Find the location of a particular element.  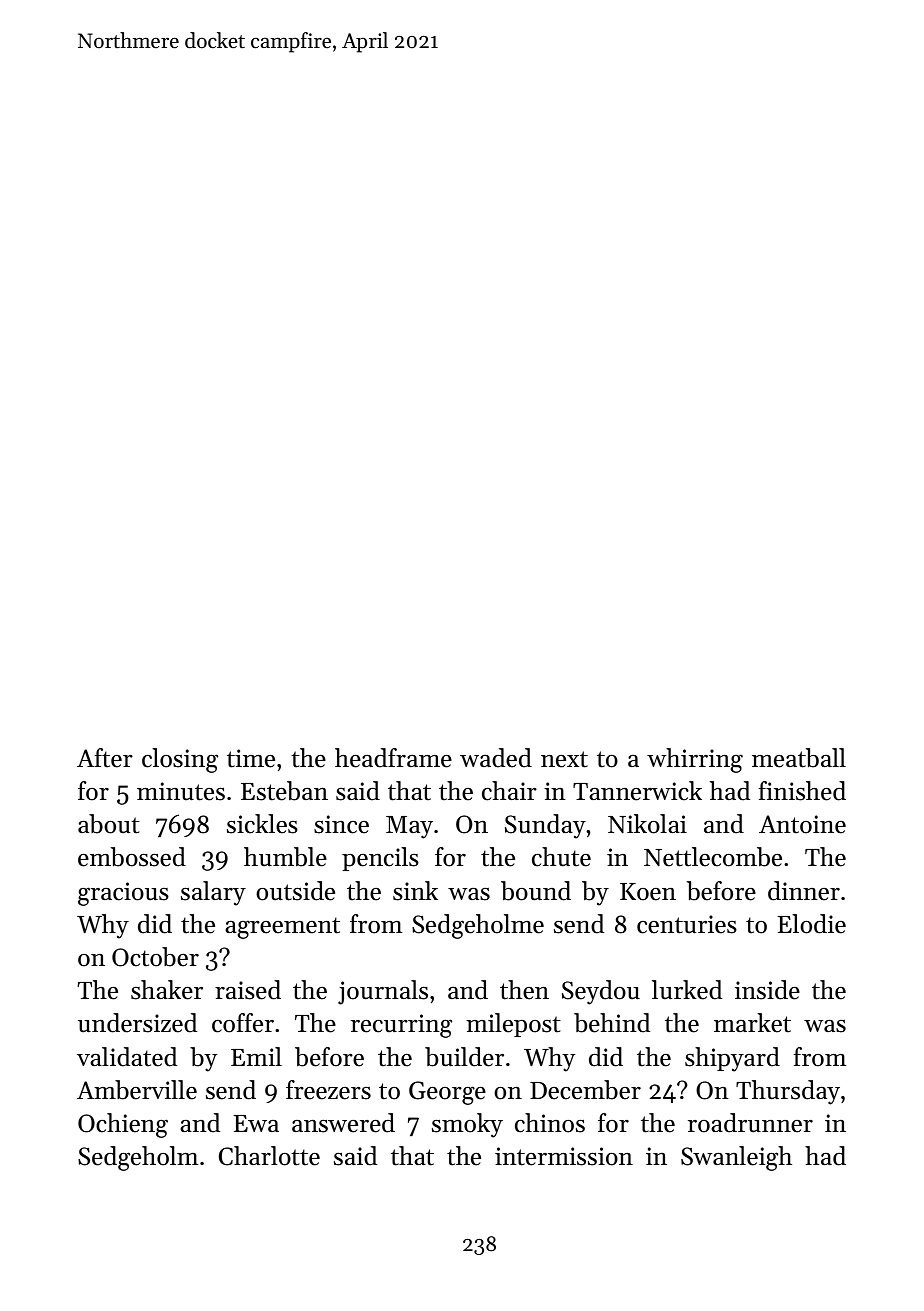

waded is located at coordinates (496, 758).
